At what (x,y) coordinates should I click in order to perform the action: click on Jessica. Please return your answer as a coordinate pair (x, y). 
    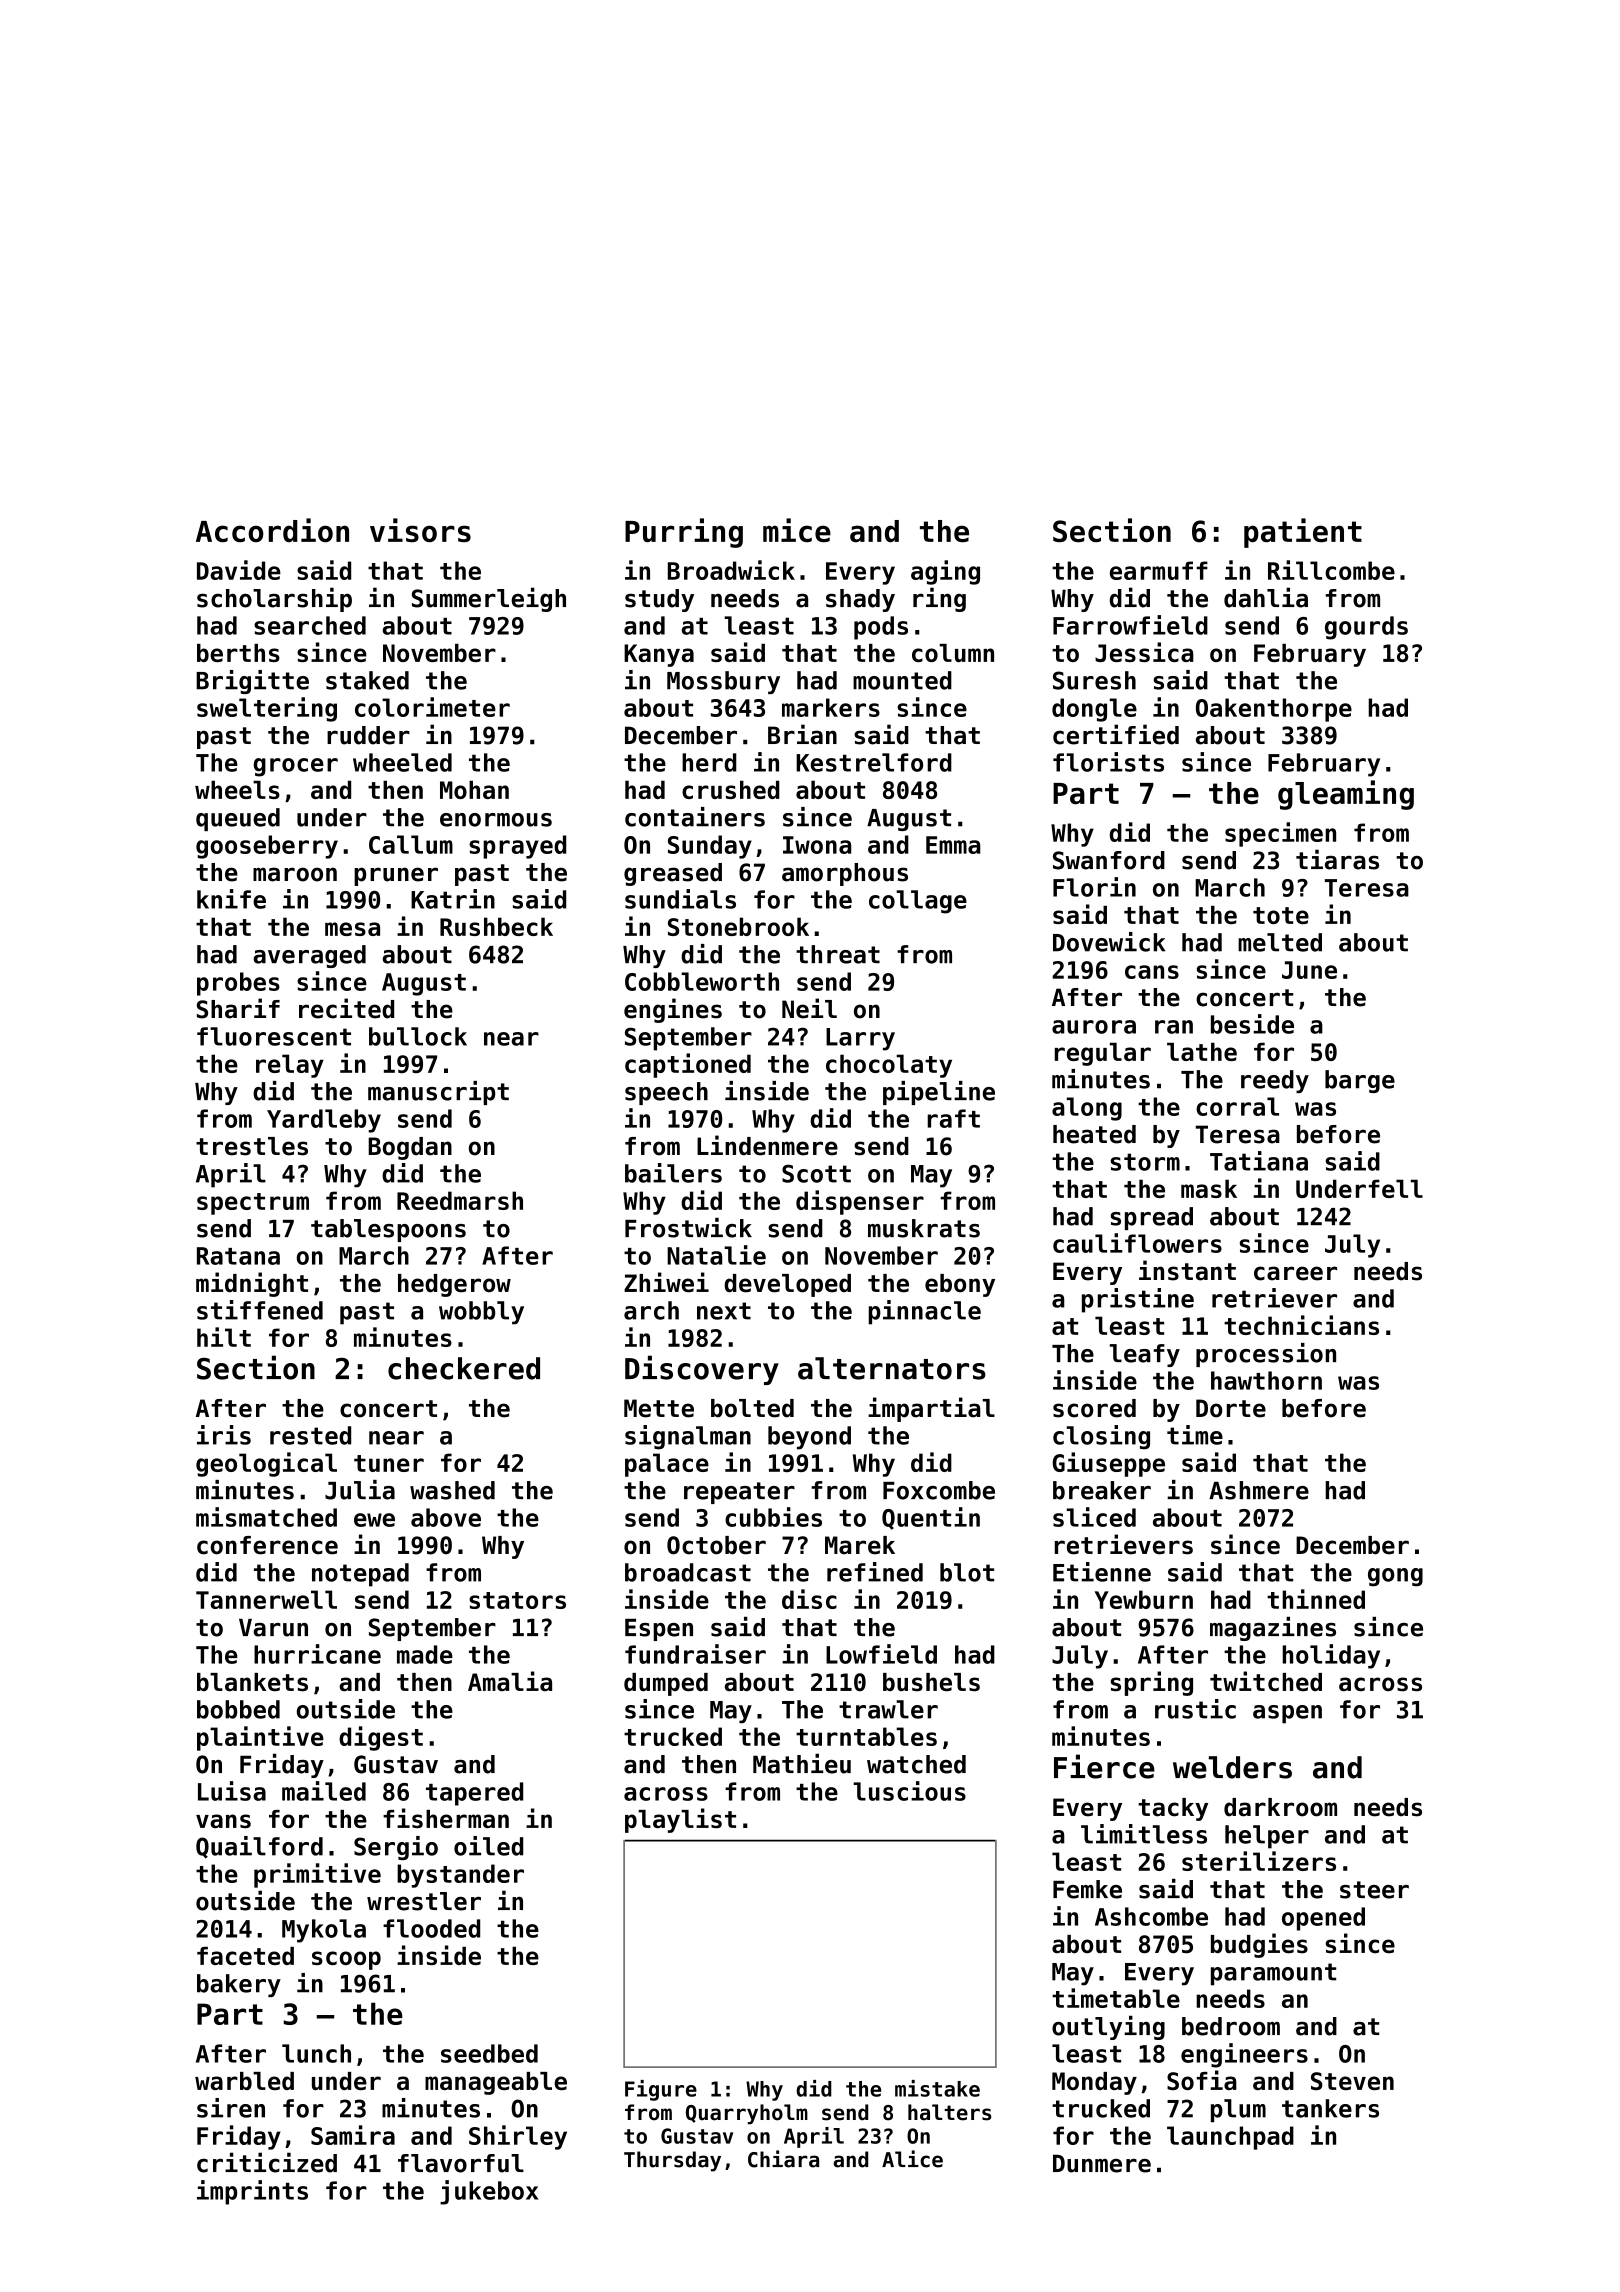
    Looking at the image, I should click on (1144, 652).
